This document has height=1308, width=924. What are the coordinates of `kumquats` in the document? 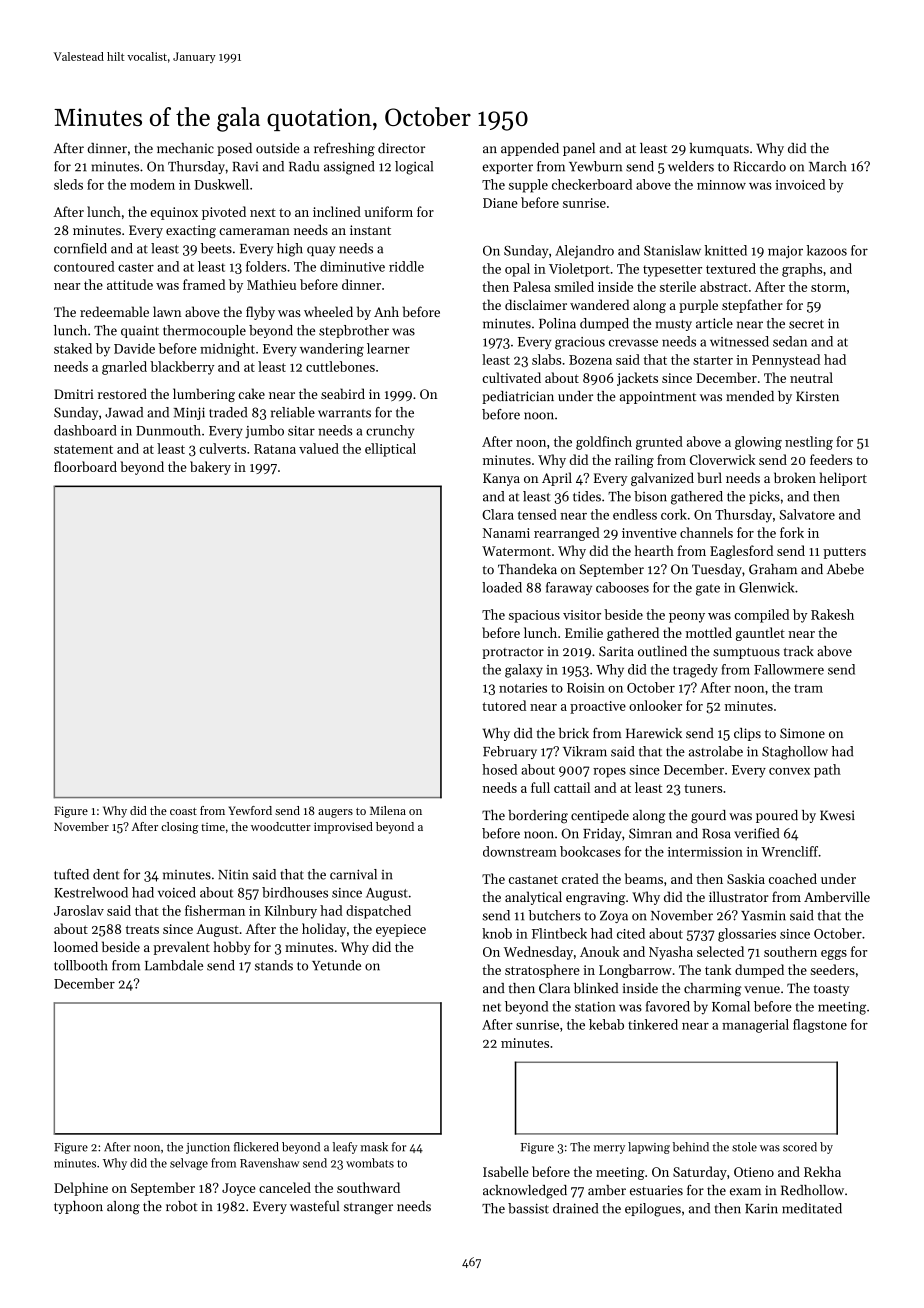 It's located at (719, 149).
